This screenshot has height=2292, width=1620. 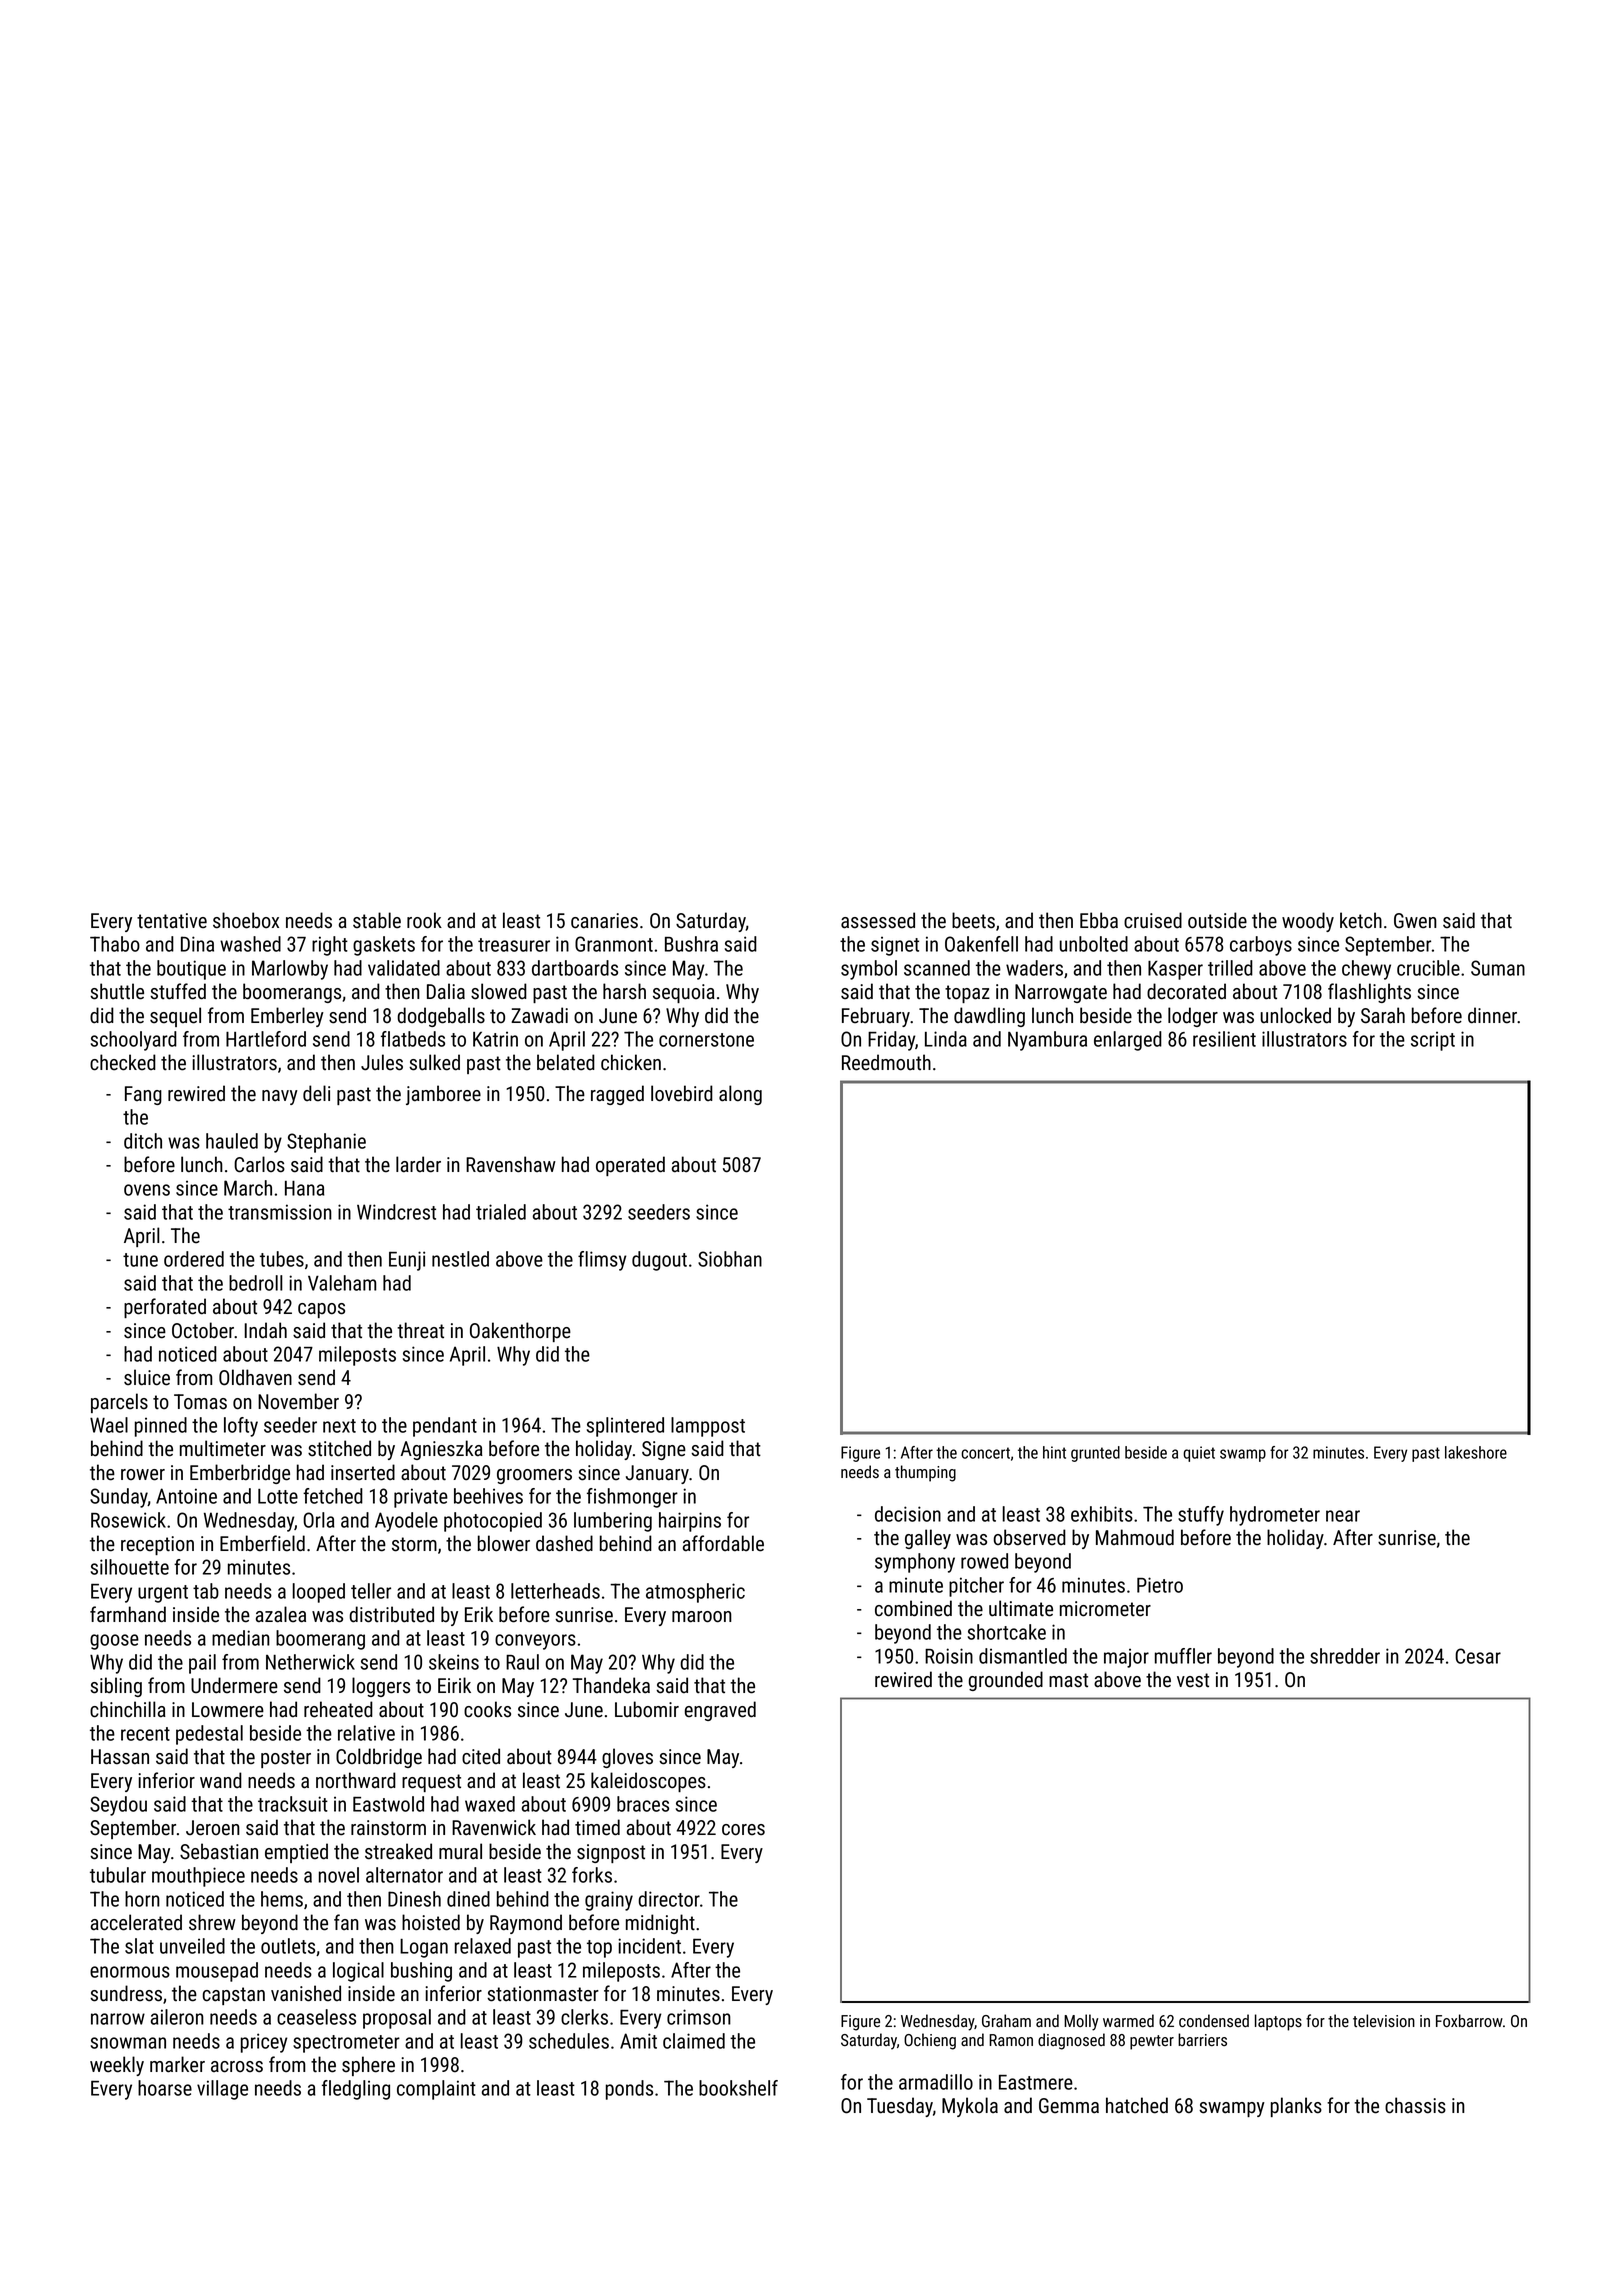 What do you see at coordinates (145, 1734) in the screenshot?
I see `recent` at bounding box center [145, 1734].
